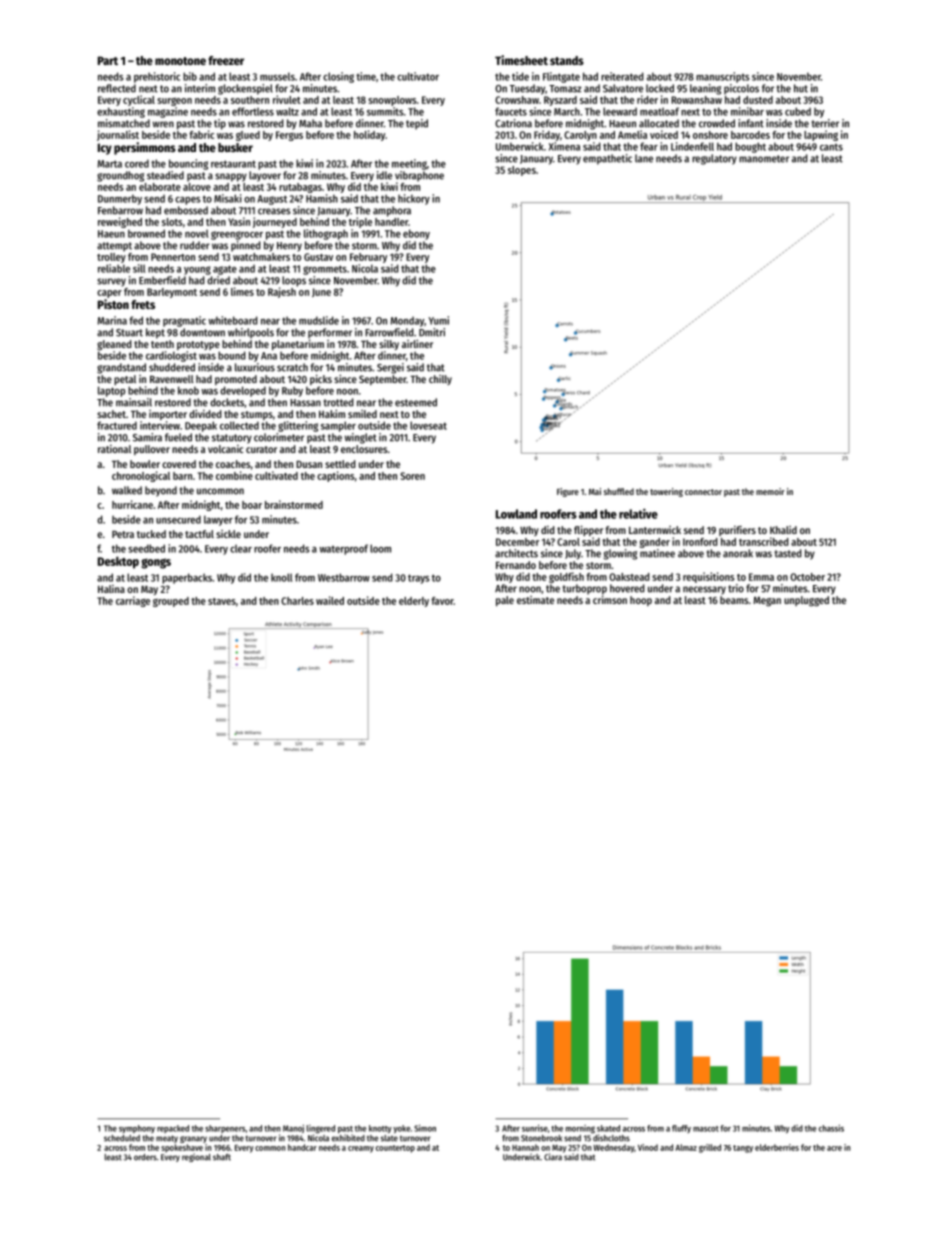 The height and width of the screenshot is (1233, 952). What do you see at coordinates (619, 491) in the screenshot?
I see `shuffled` at bounding box center [619, 491].
